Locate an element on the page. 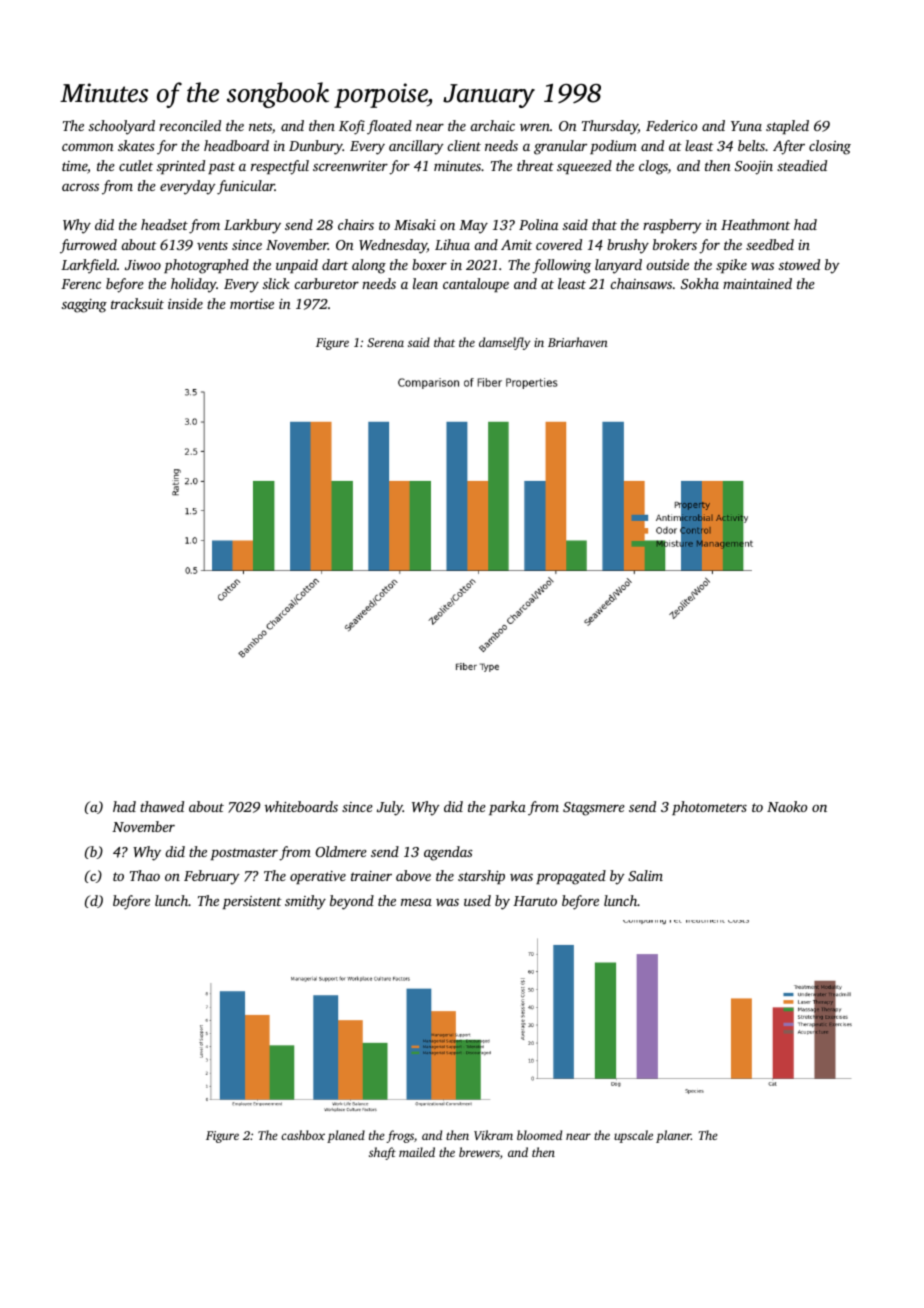 This document has height=1308, width=924. persistent is located at coordinates (252, 902).
